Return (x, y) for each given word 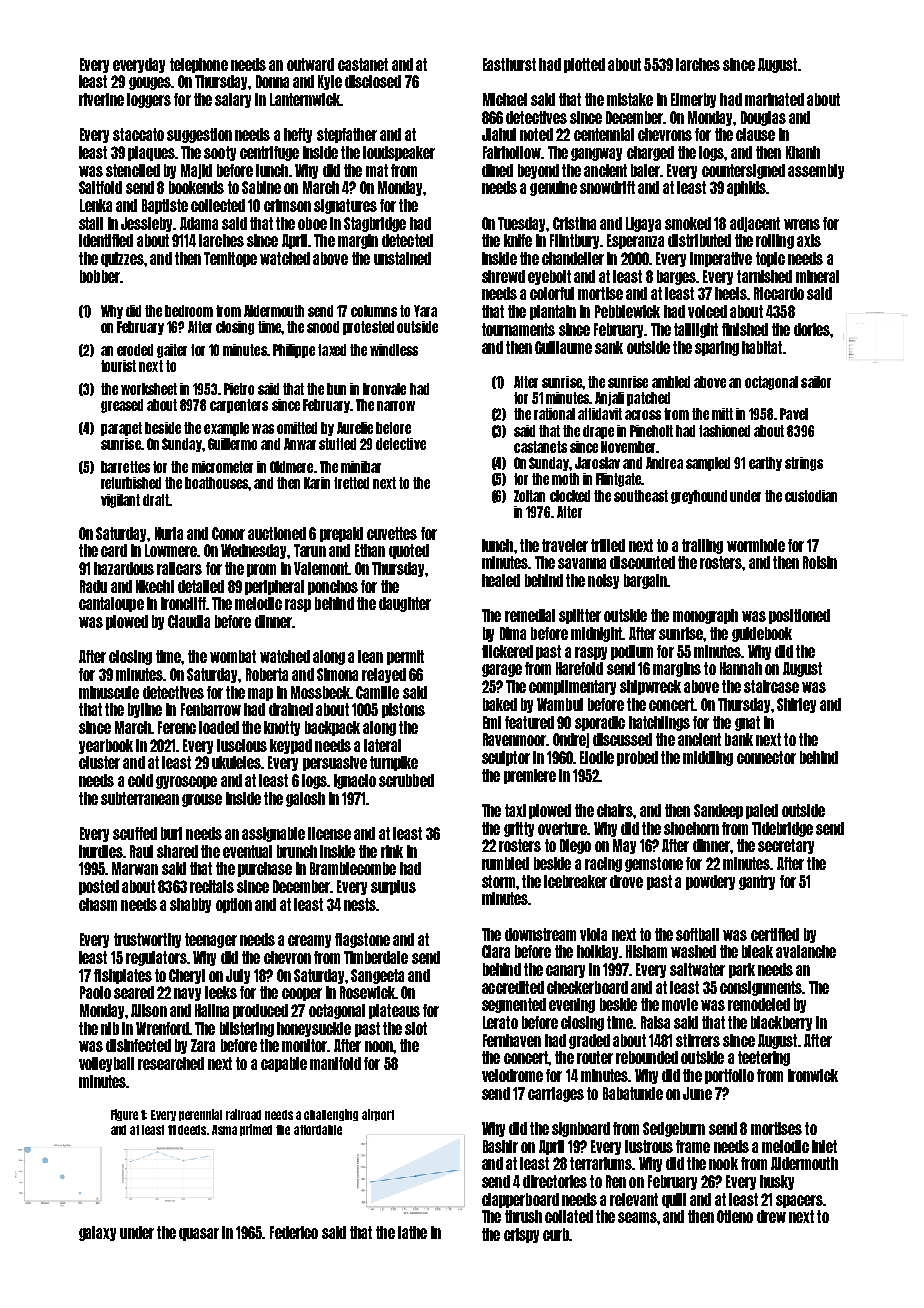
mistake (630, 99)
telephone (199, 65)
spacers (800, 1201)
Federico (294, 1232)
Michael (505, 99)
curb (556, 1234)
